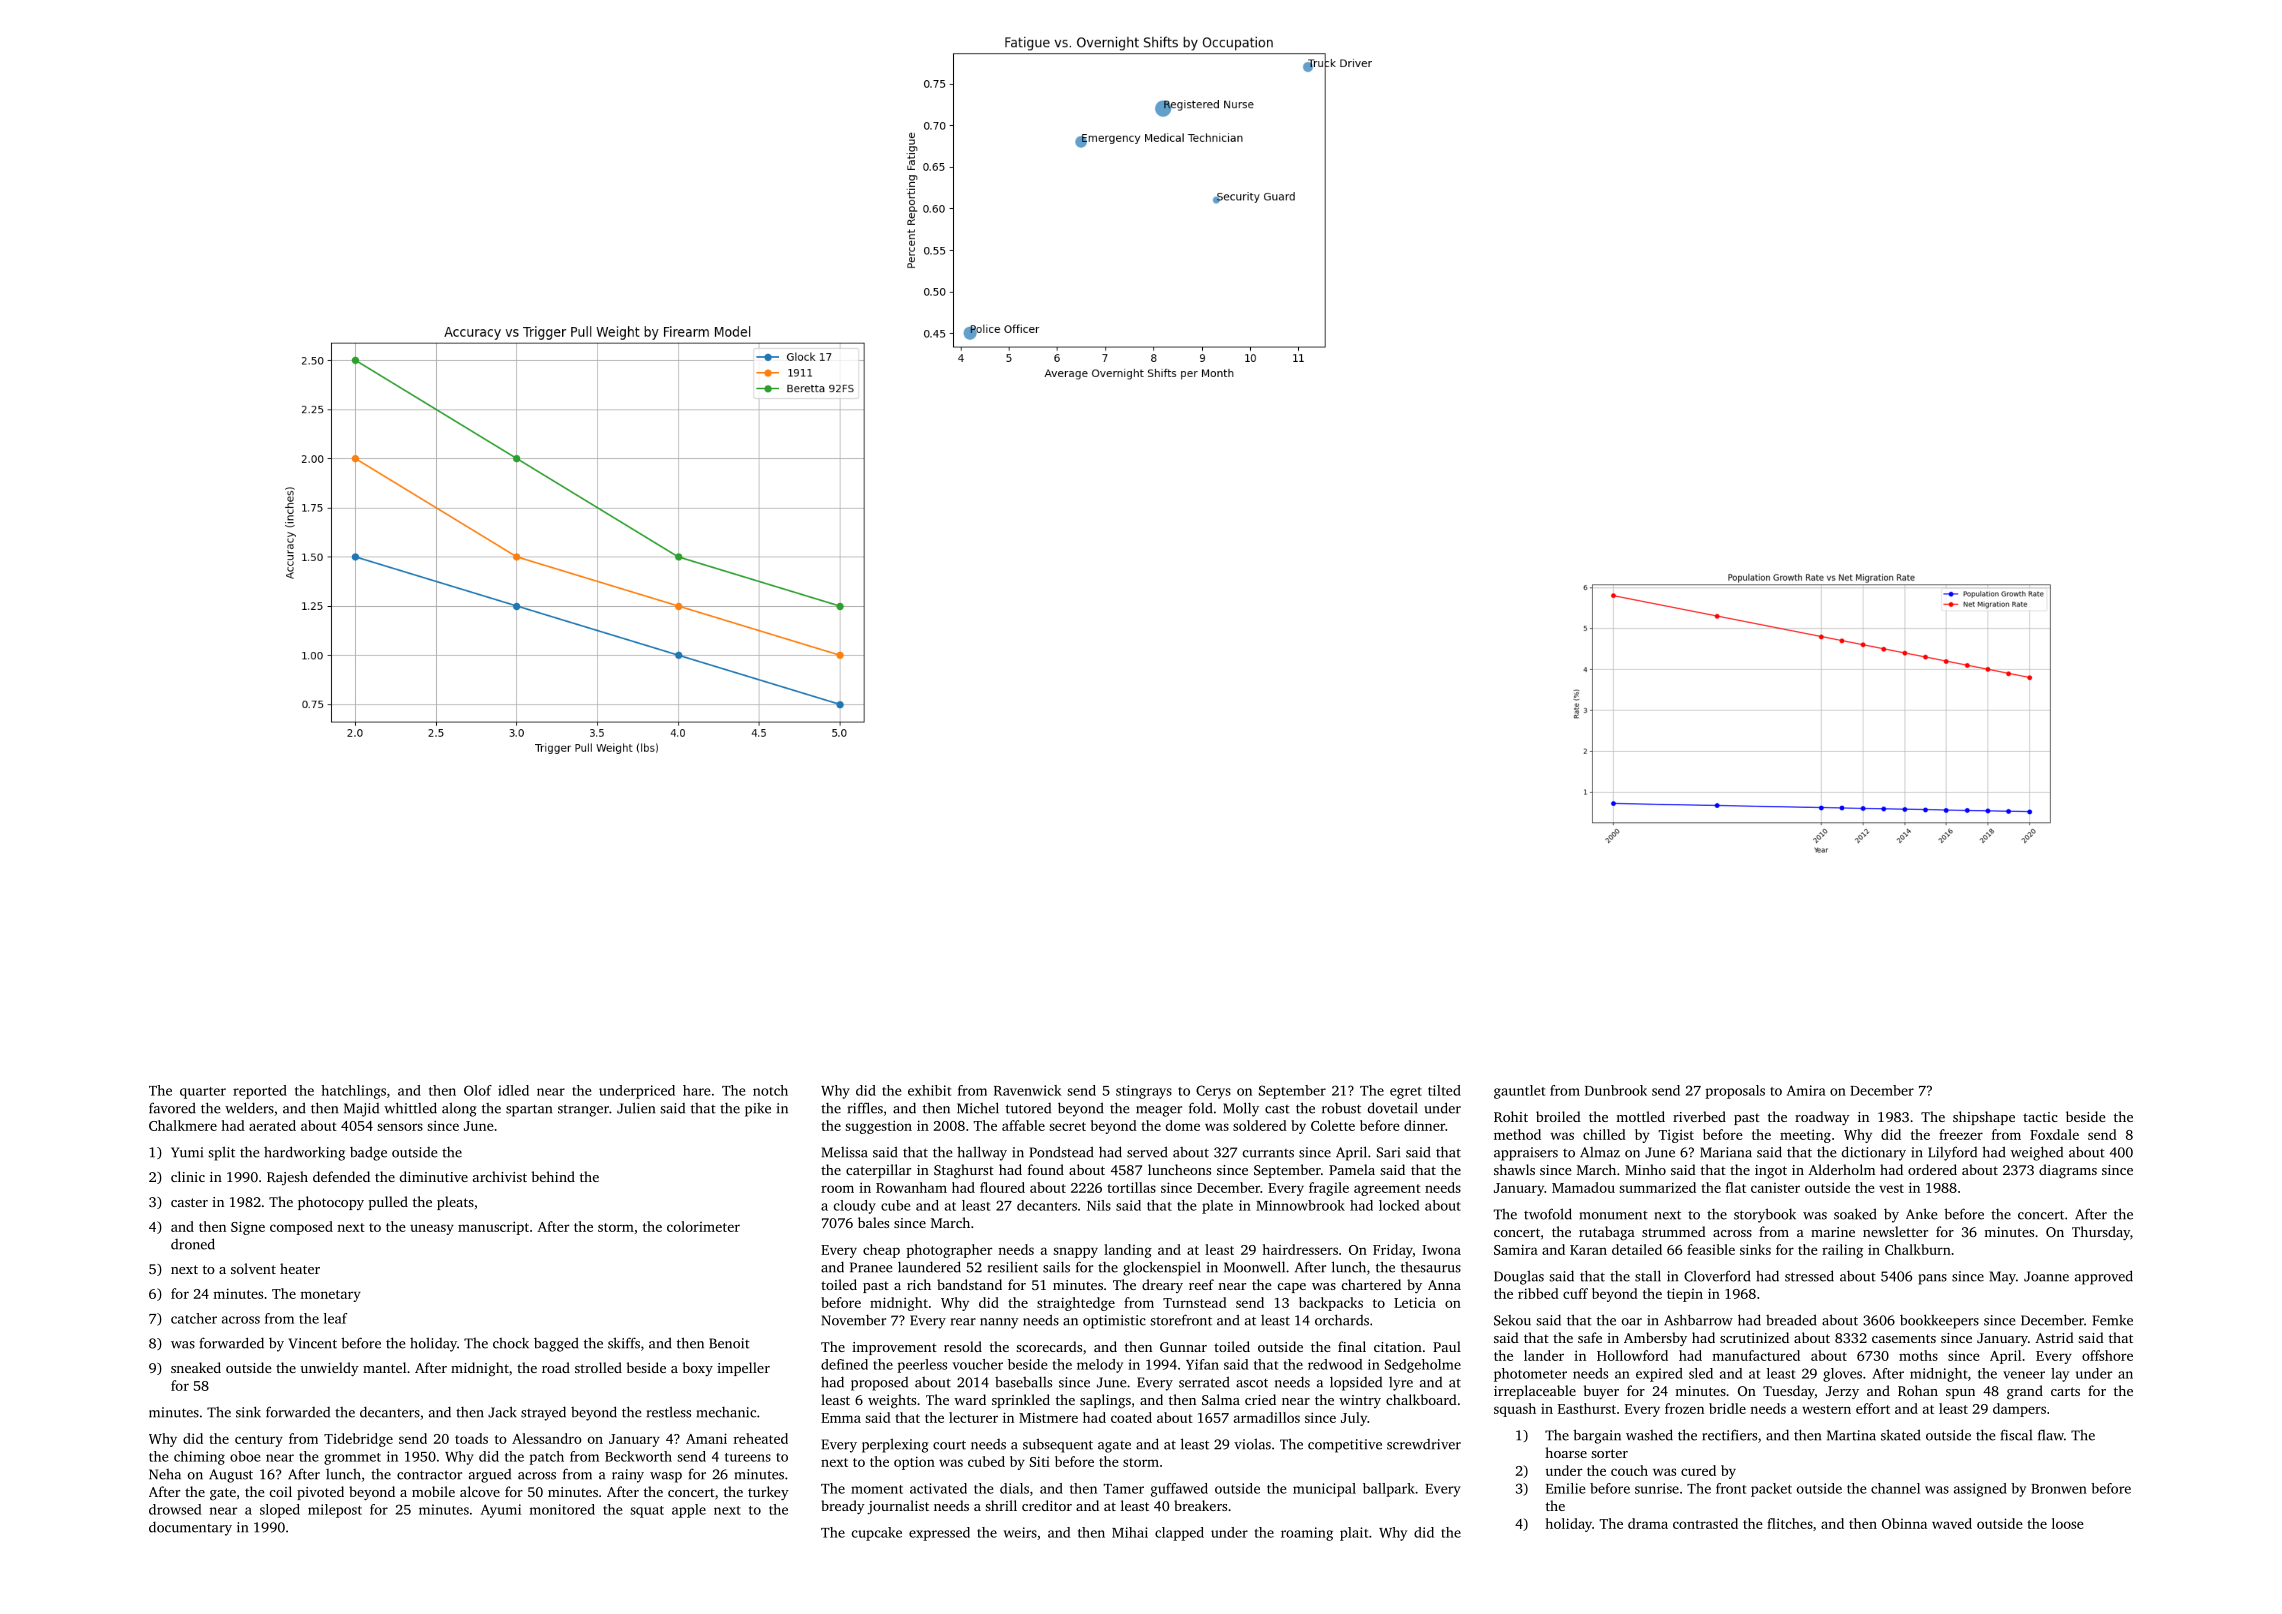 This screenshot has width=2282, height=1614. I want to click on pike, so click(758, 1110).
